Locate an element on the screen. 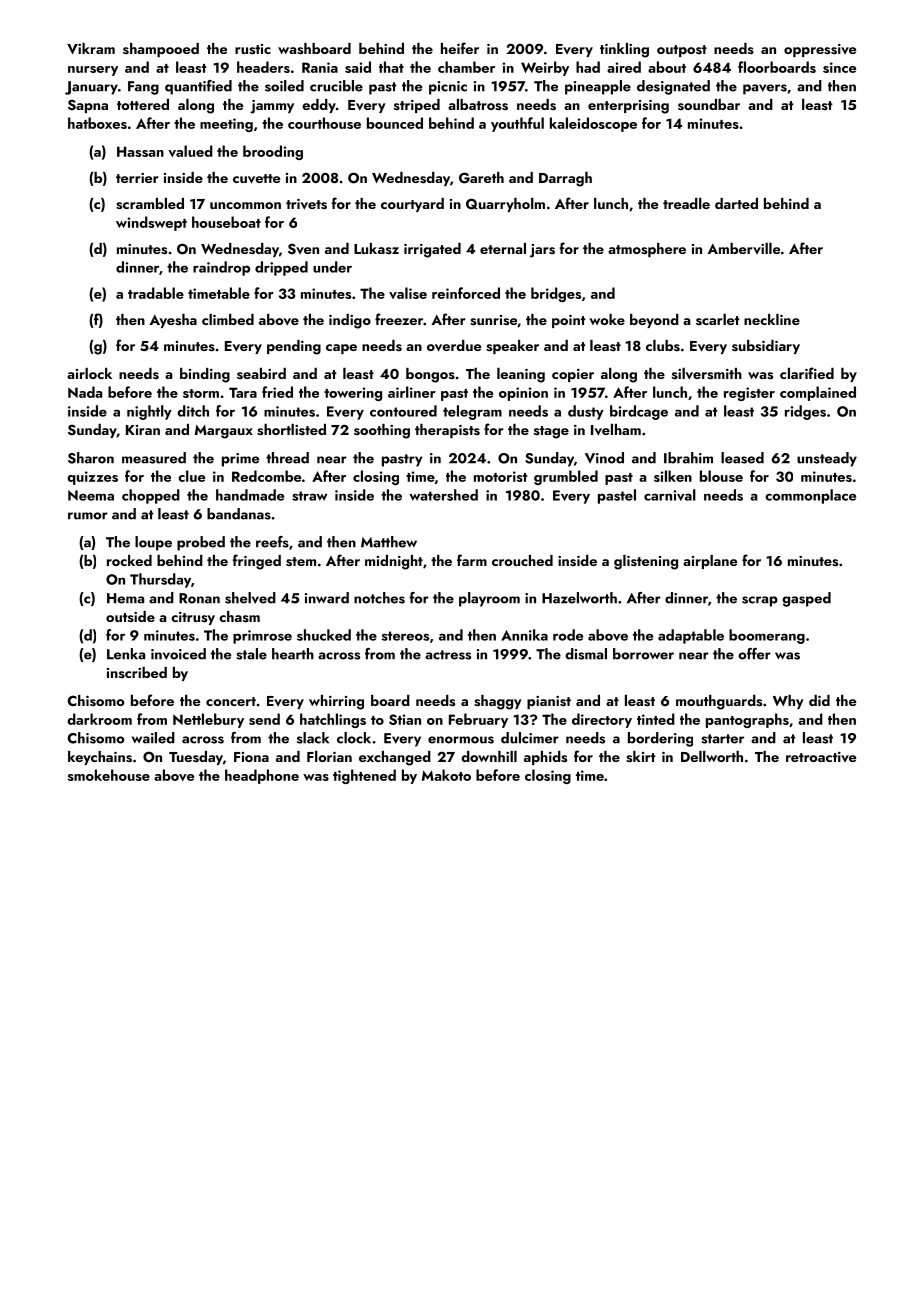  smokehouse is located at coordinates (109, 775).
